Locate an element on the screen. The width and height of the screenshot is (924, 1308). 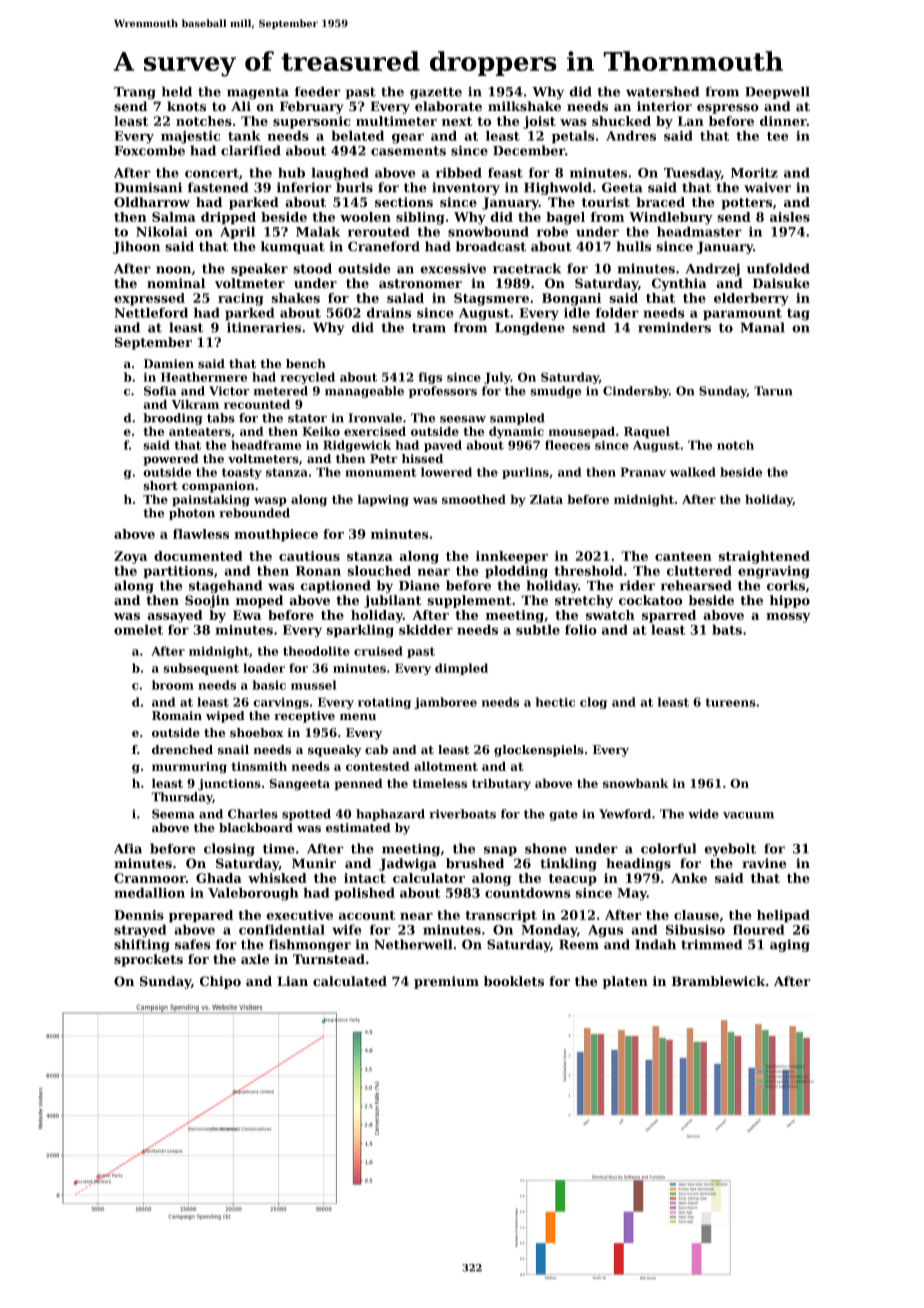
Moritz is located at coordinates (754, 173).
